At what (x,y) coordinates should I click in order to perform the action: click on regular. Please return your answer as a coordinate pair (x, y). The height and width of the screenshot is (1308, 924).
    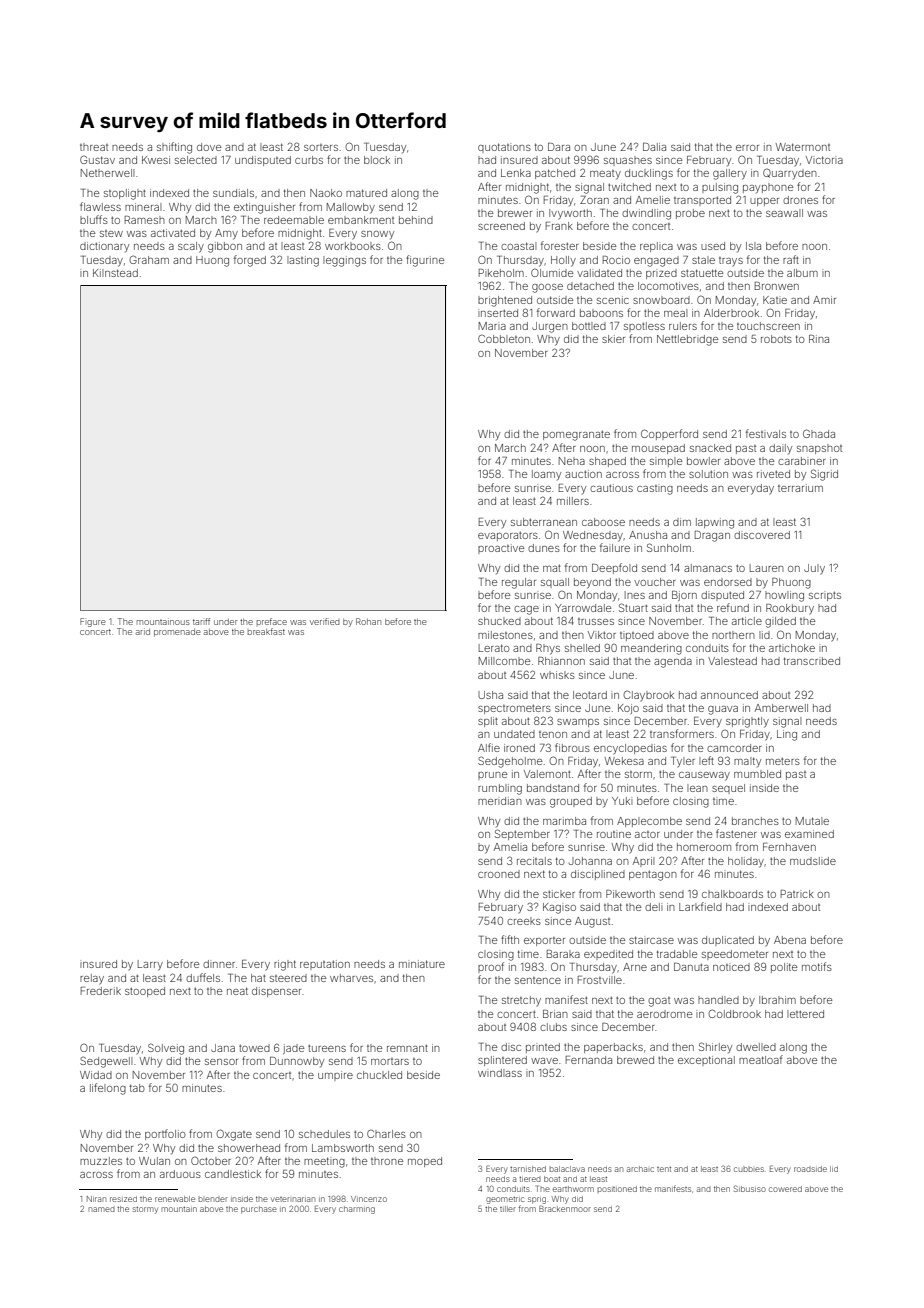
    Looking at the image, I should click on (519, 583).
